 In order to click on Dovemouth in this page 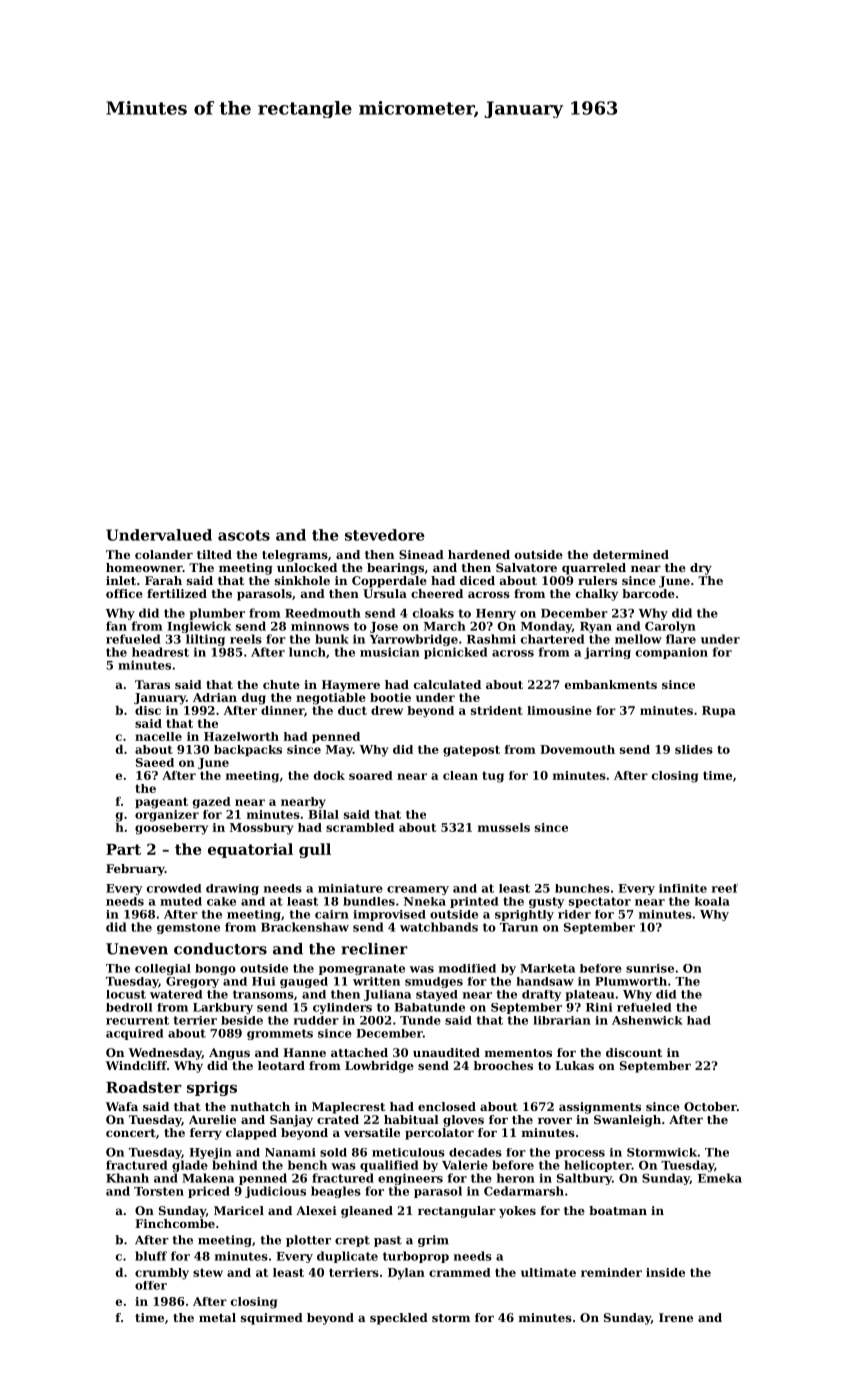, I will do `click(577, 749)`.
